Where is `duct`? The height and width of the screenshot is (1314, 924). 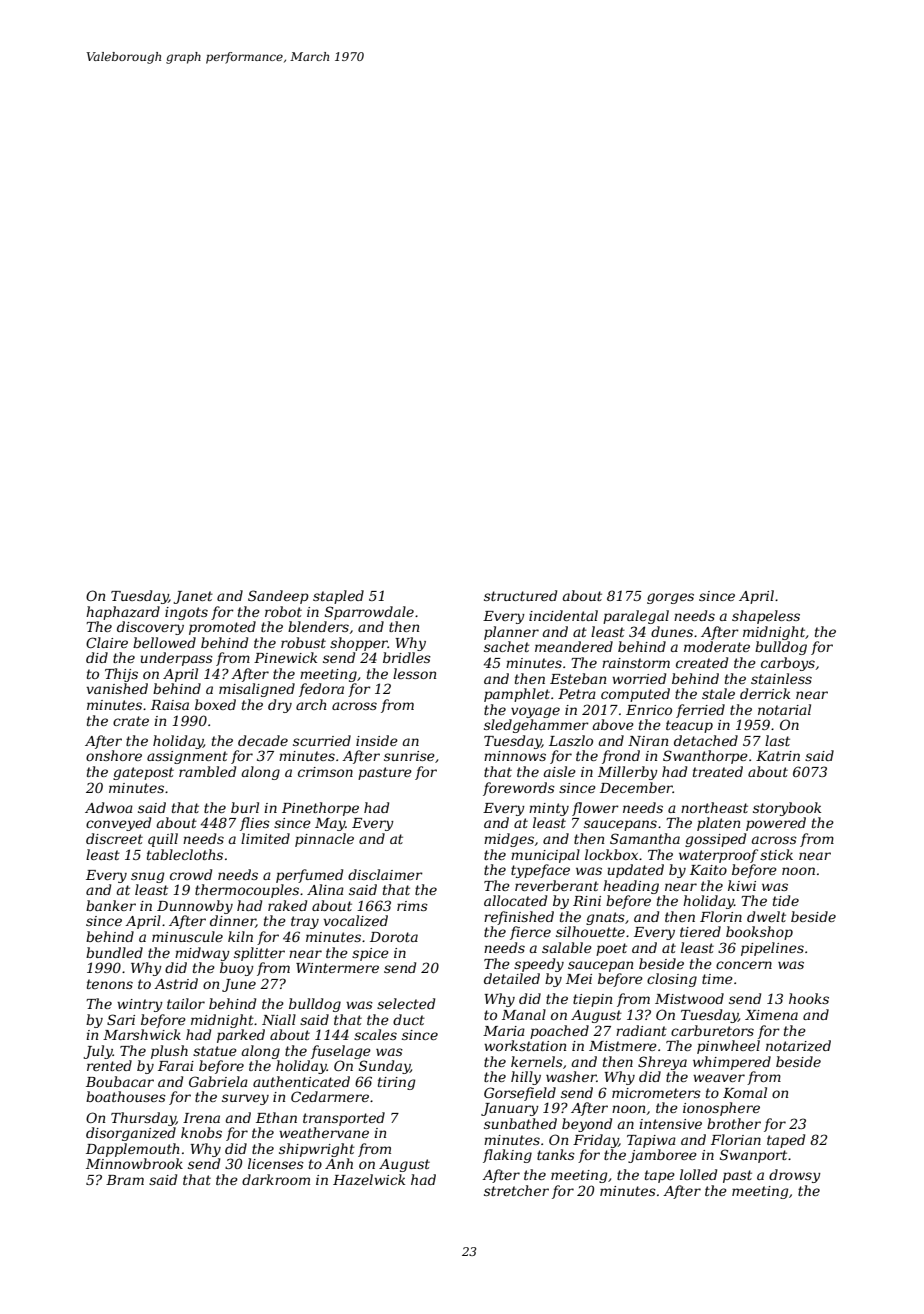
duct is located at coordinates (409, 1019).
